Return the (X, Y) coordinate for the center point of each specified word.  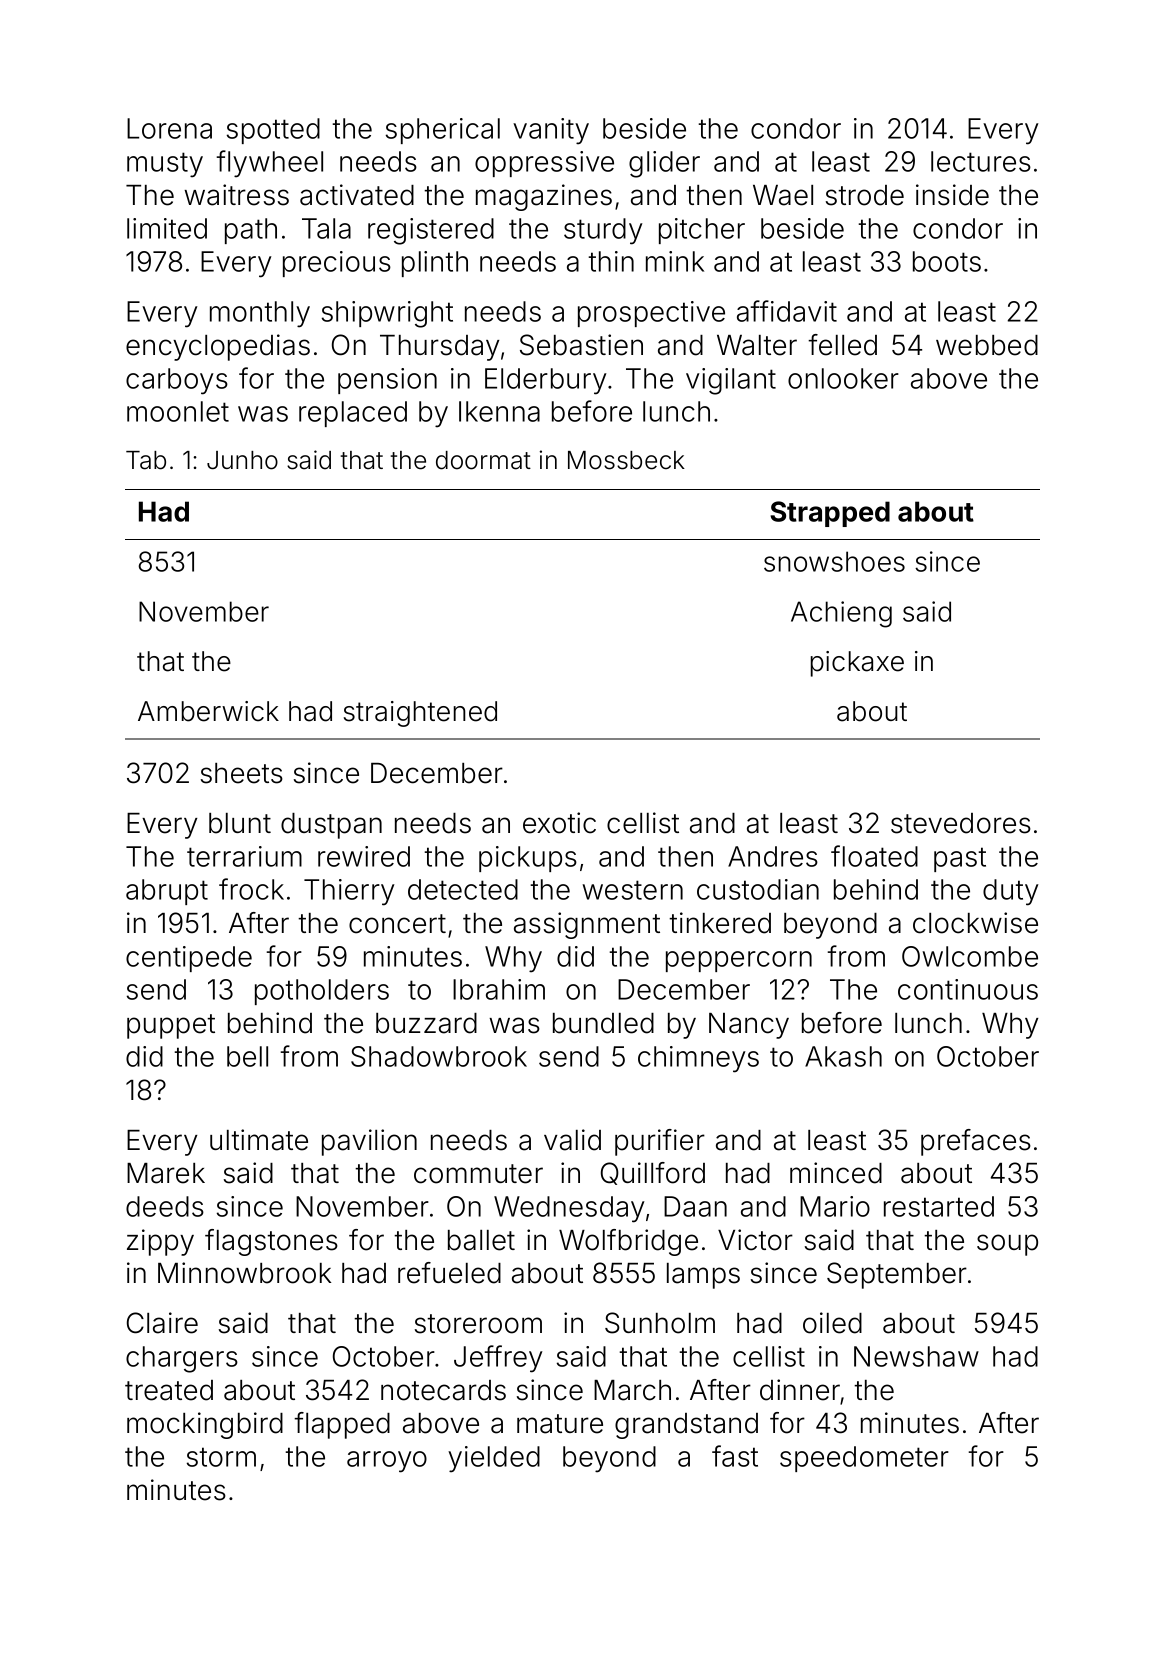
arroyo (387, 1462)
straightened (420, 714)
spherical (443, 131)
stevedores (961, 823)
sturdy (603, 231)
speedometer (864, 1459)
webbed (987, 345)
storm (221, 1457)
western (633, 890)
